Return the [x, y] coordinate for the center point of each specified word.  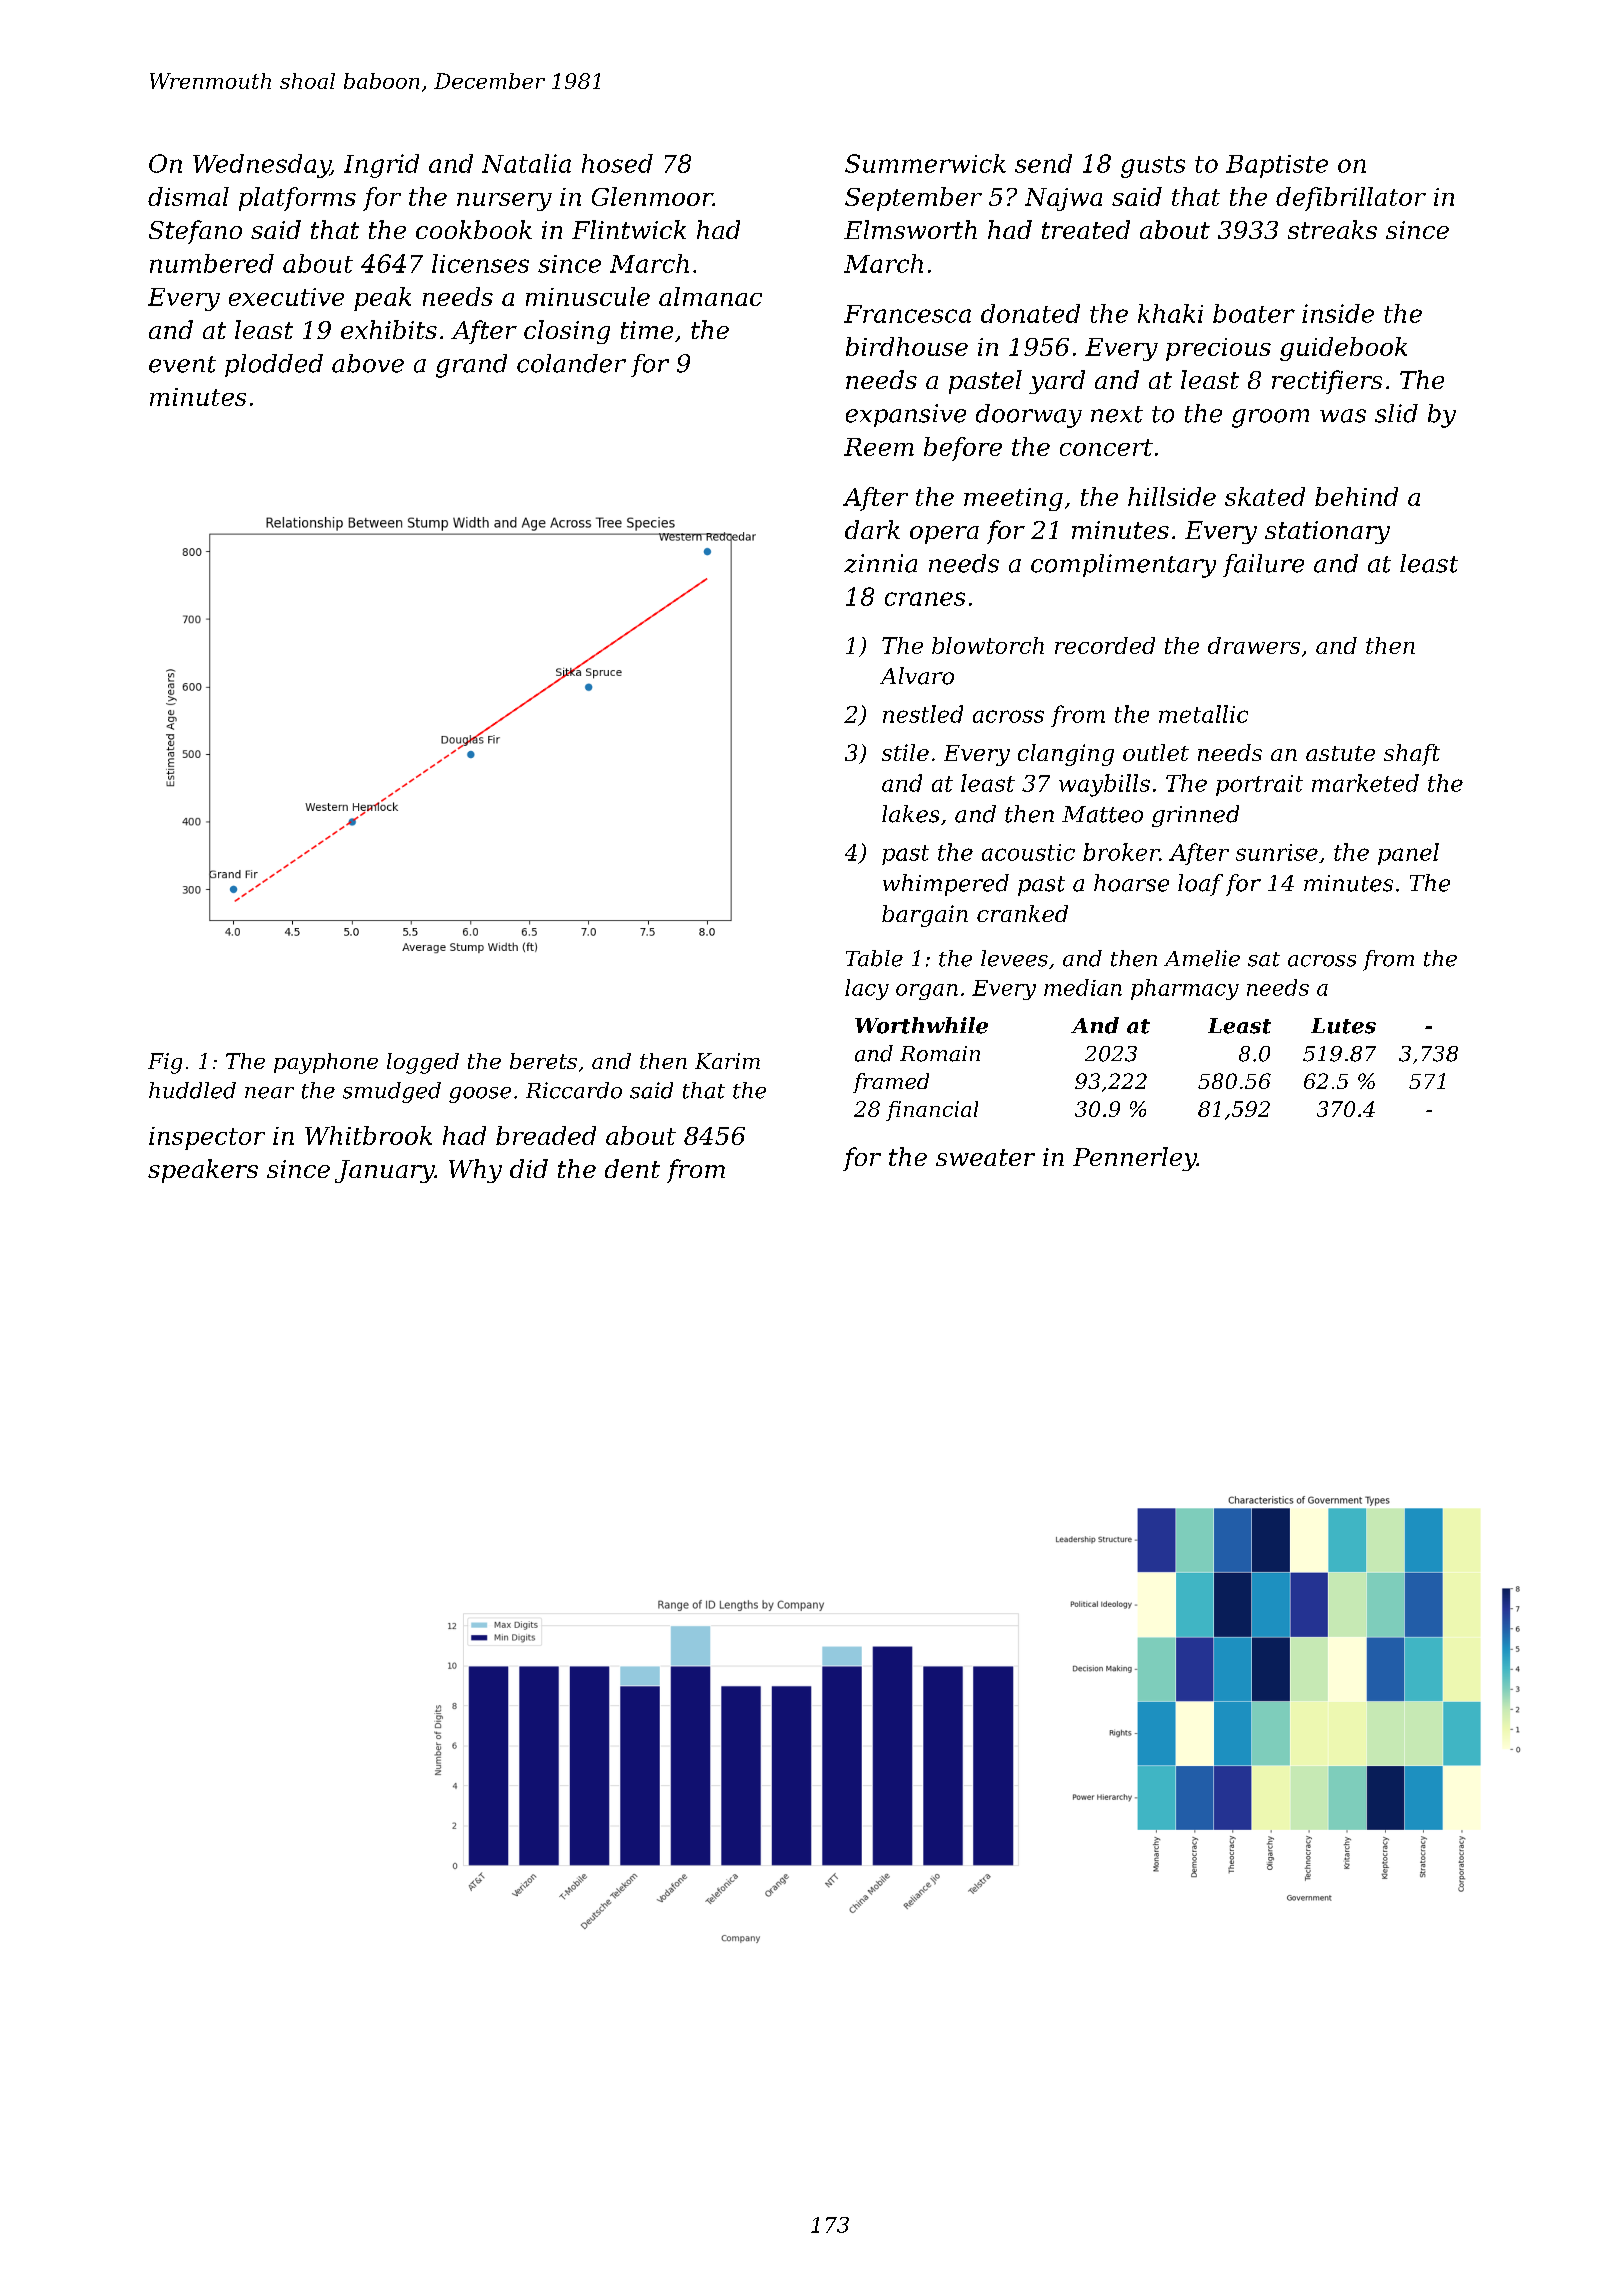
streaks [1332, 229]
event [182, 364]
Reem [879, 447]
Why [475, 1171]
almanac [710, 296]
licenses [480, 263]
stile [905, 752]
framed [891, 1083]
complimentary [1123, 566]
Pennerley [1135, 1159]
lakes [910, 814]
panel [1408, 854]
